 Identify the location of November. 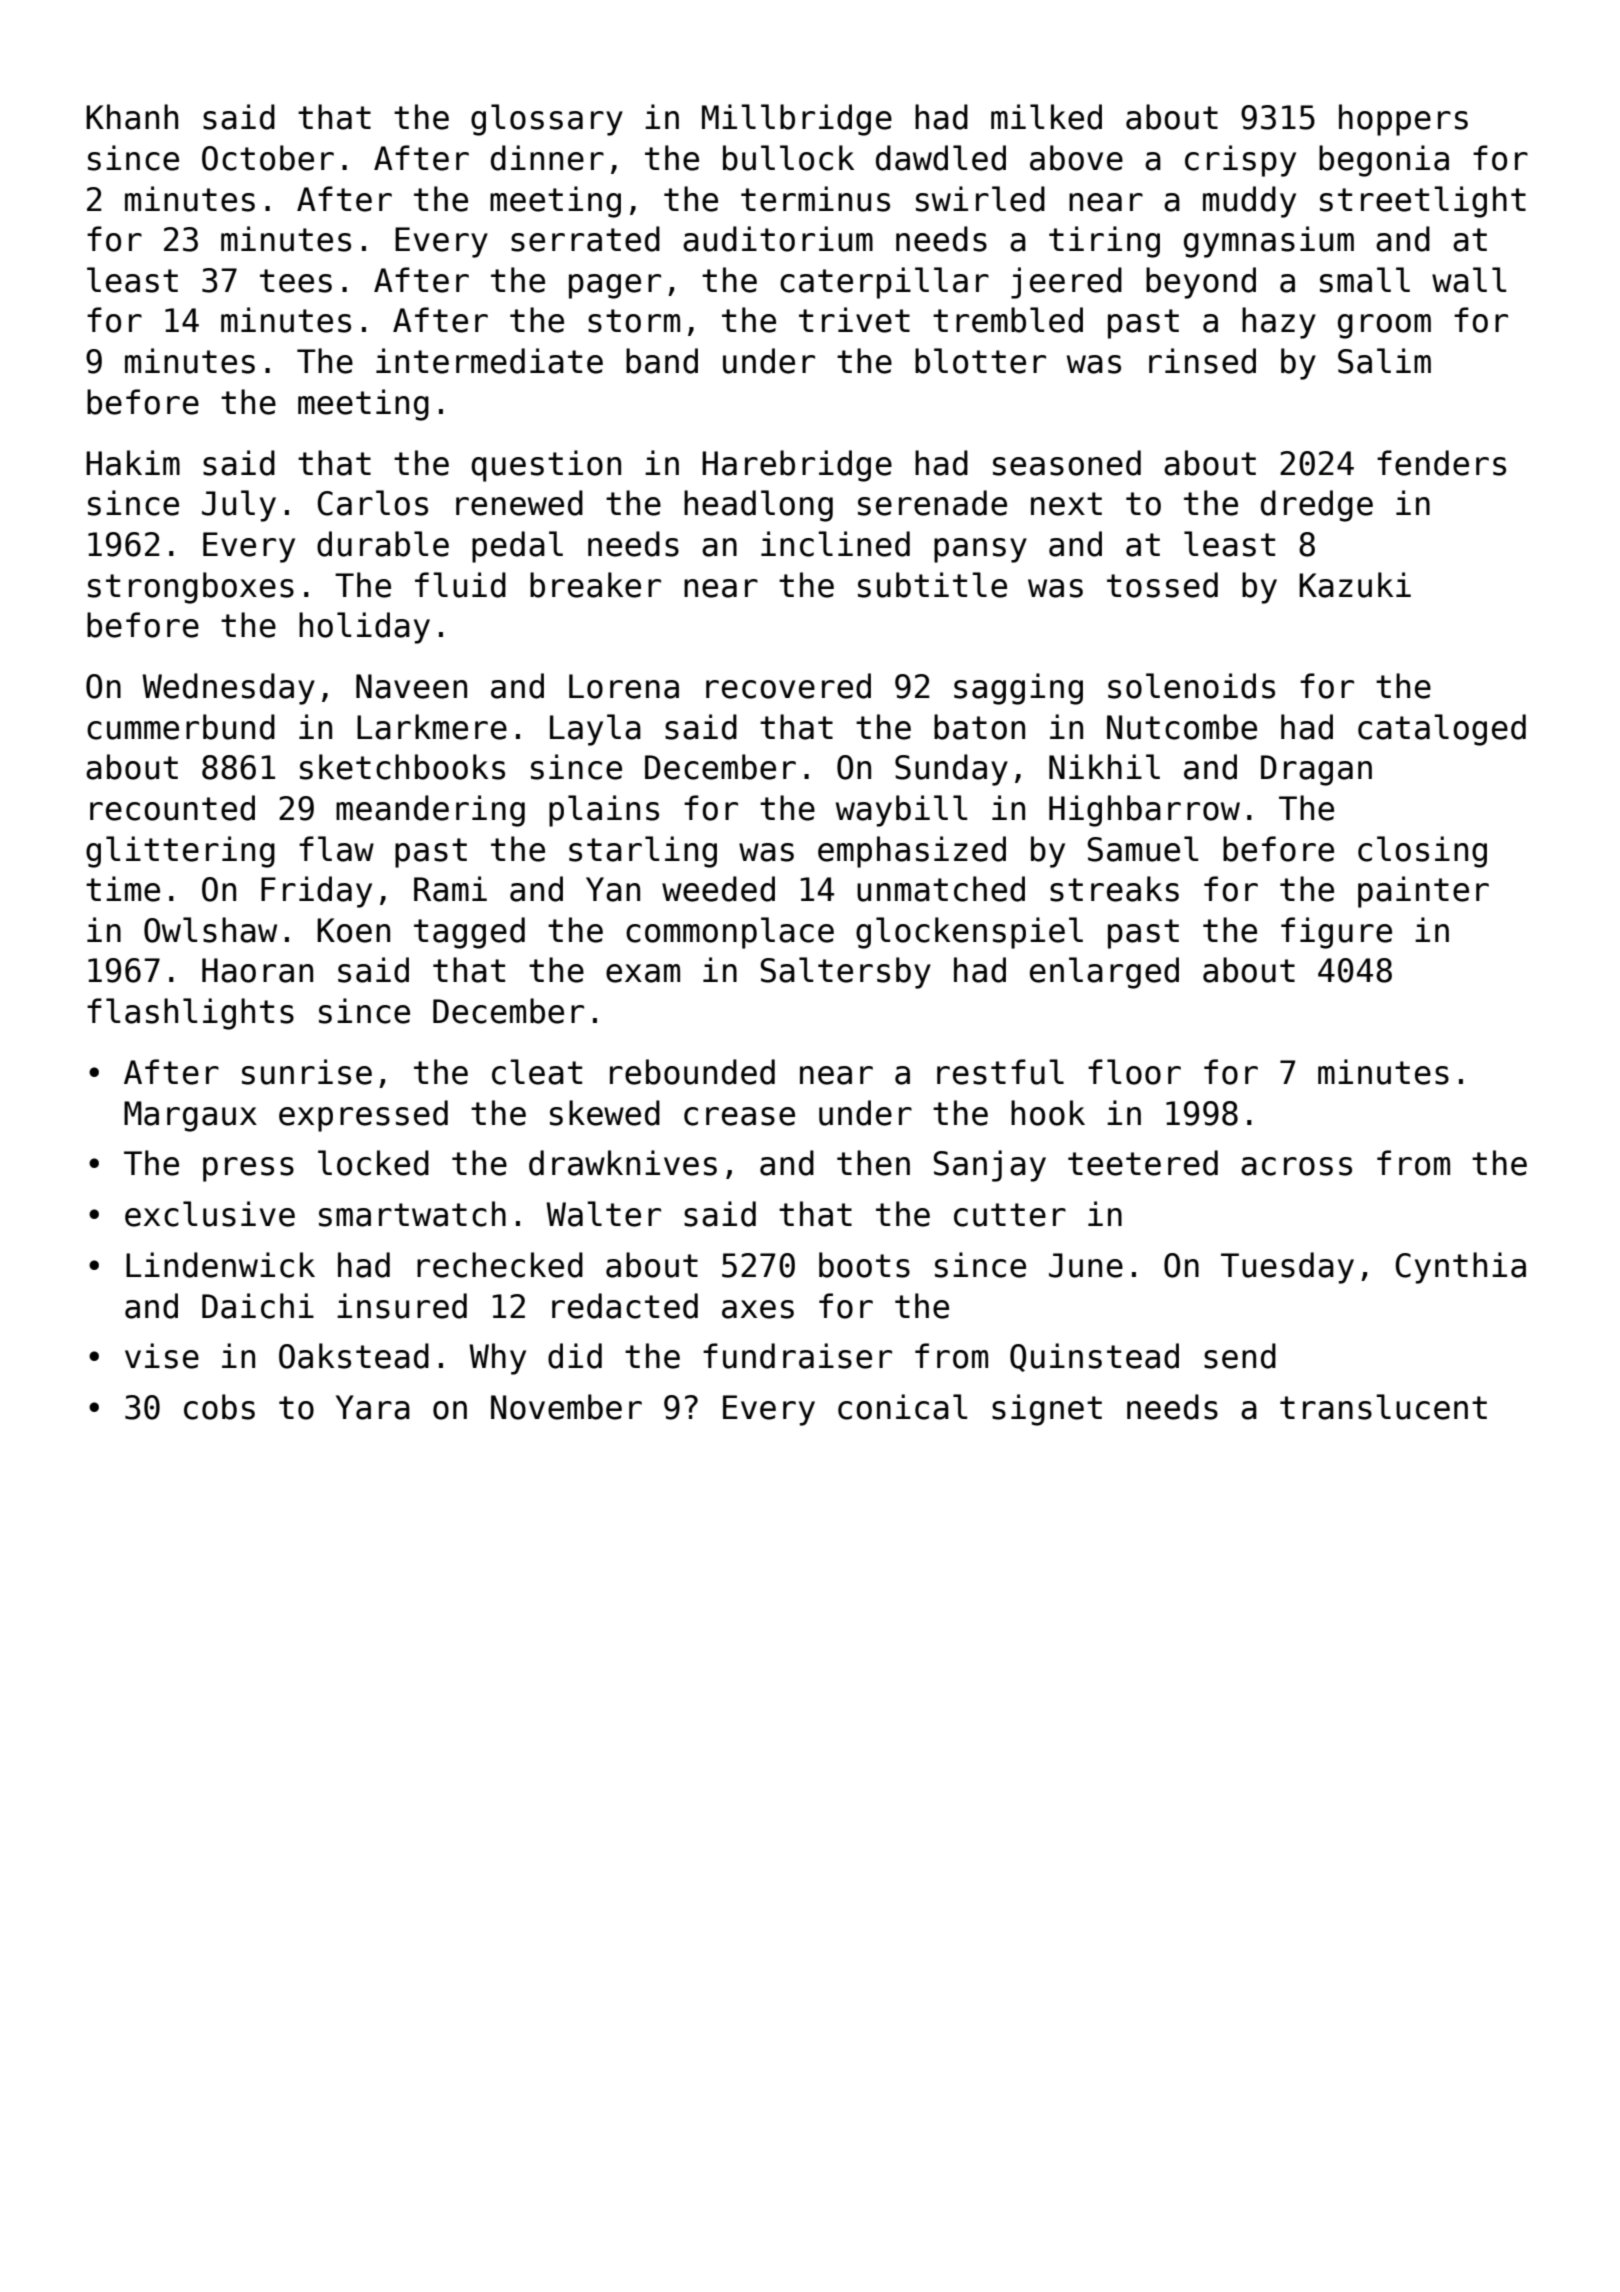
(566, 1407).
